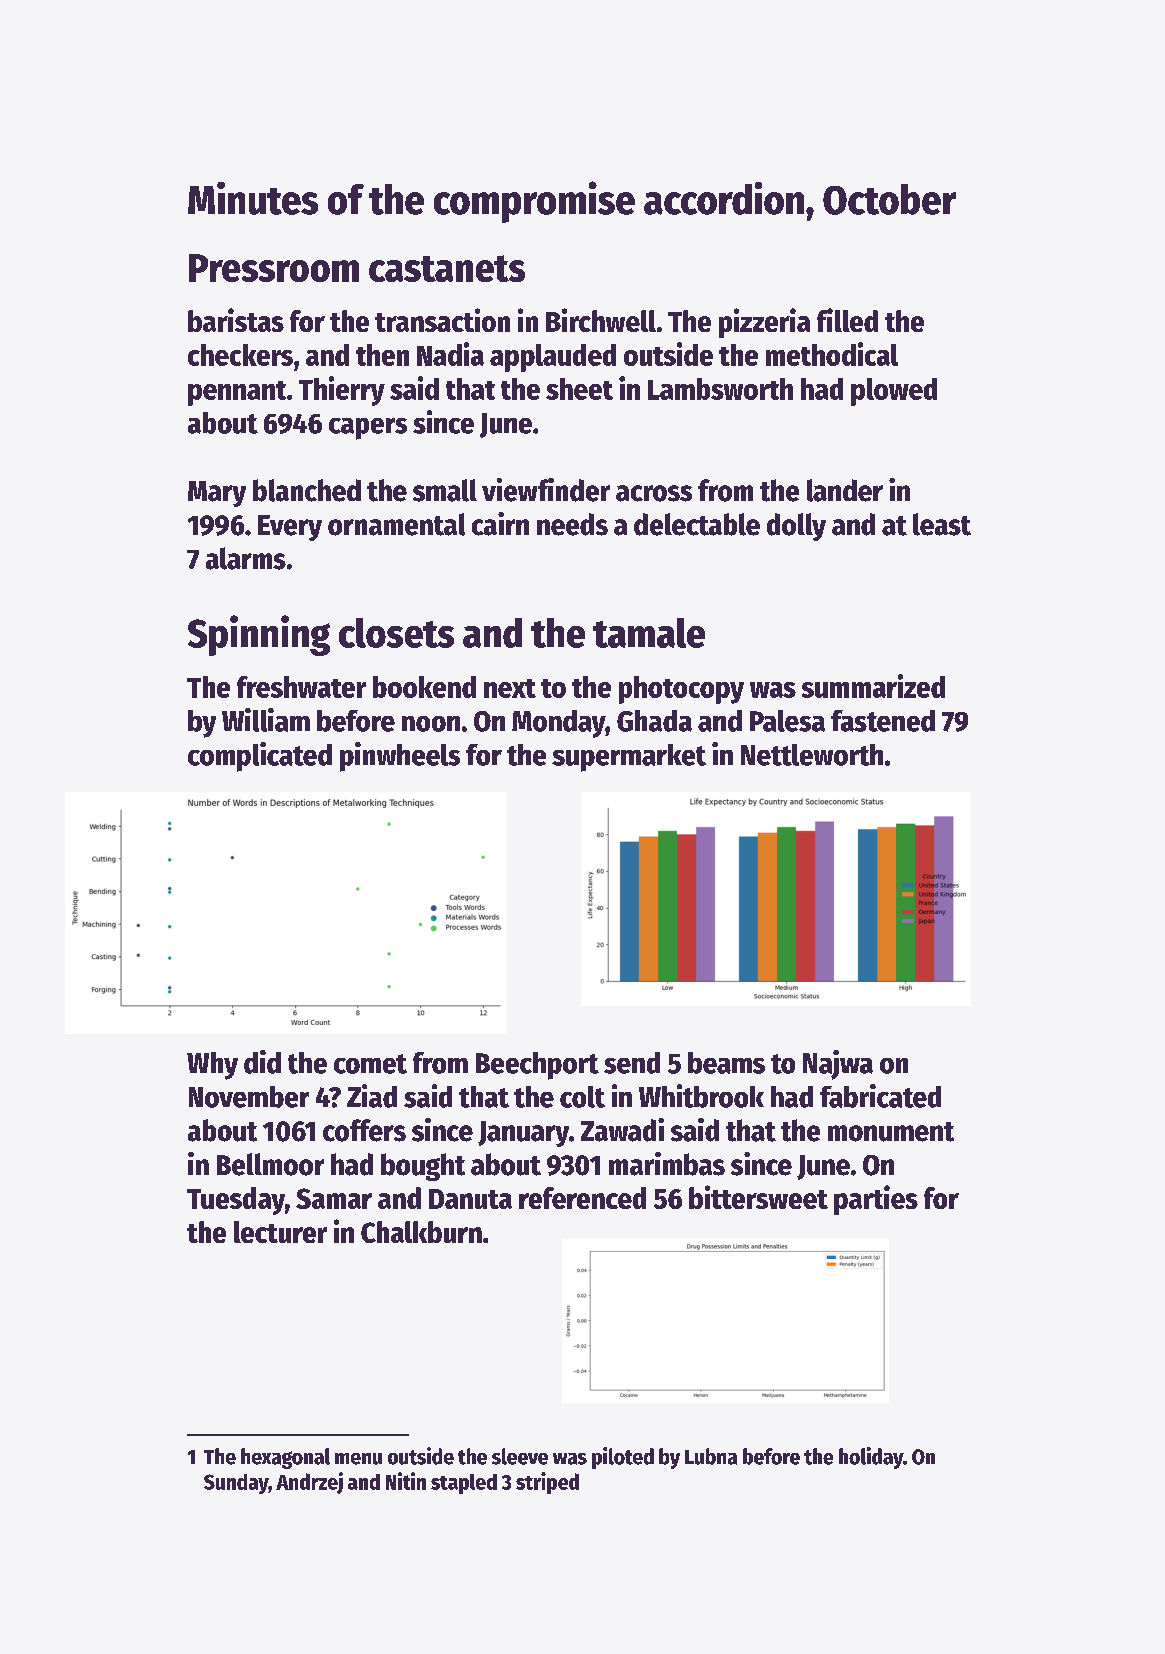  Describe the element at coordinates (838, 1065) in the image. I see `Najwa` at that location.
